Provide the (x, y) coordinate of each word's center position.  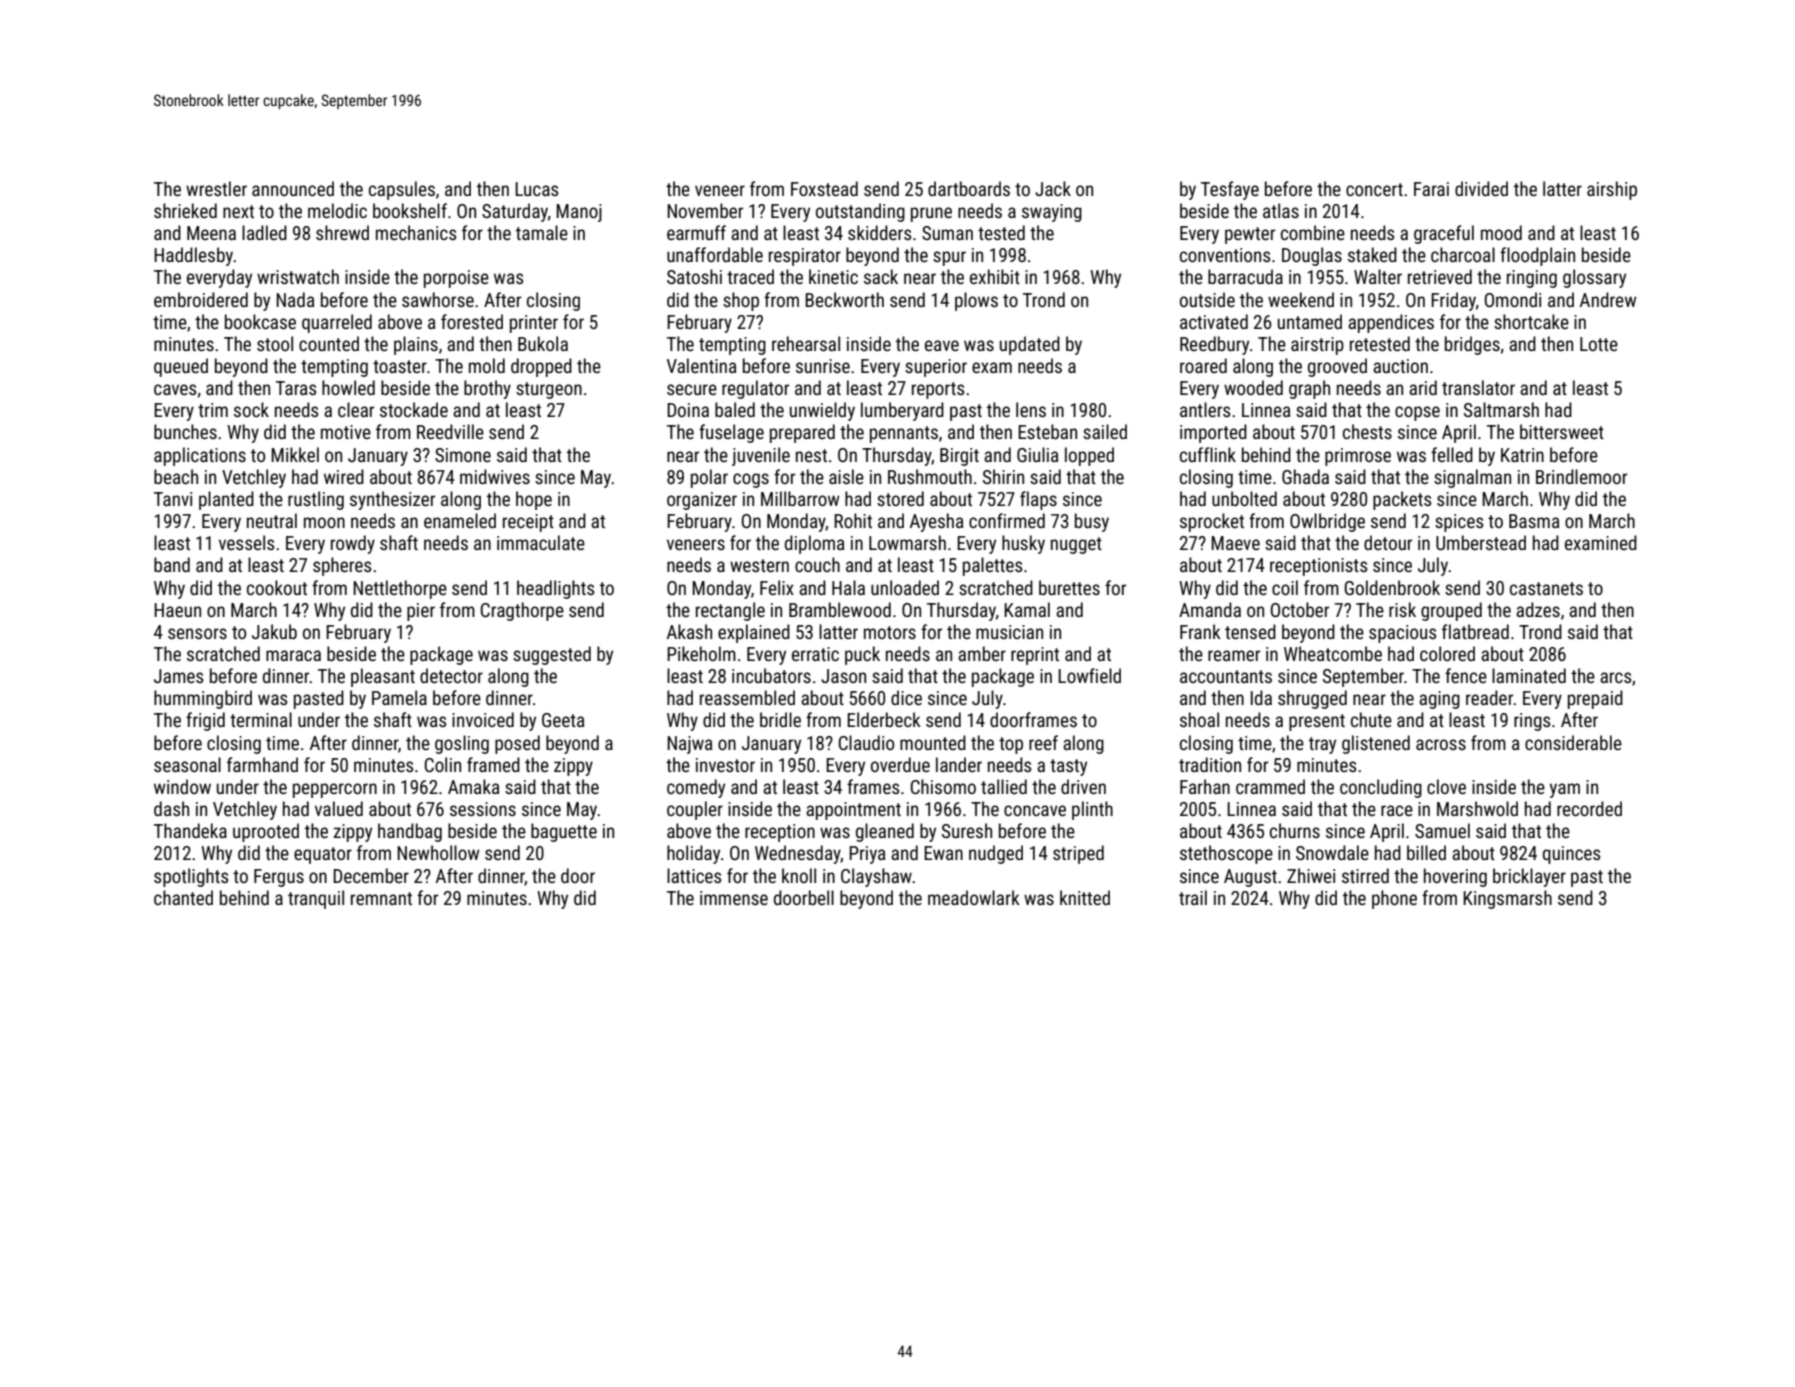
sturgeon (549, 390)
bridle (780, 719)
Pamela (399, 697)
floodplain (1537, 256)
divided (1481, 188)
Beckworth (844, 299)
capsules (402, 190)
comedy (696, 788)
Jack (1053, 188)
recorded (1589, 808)
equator (323, 855)
